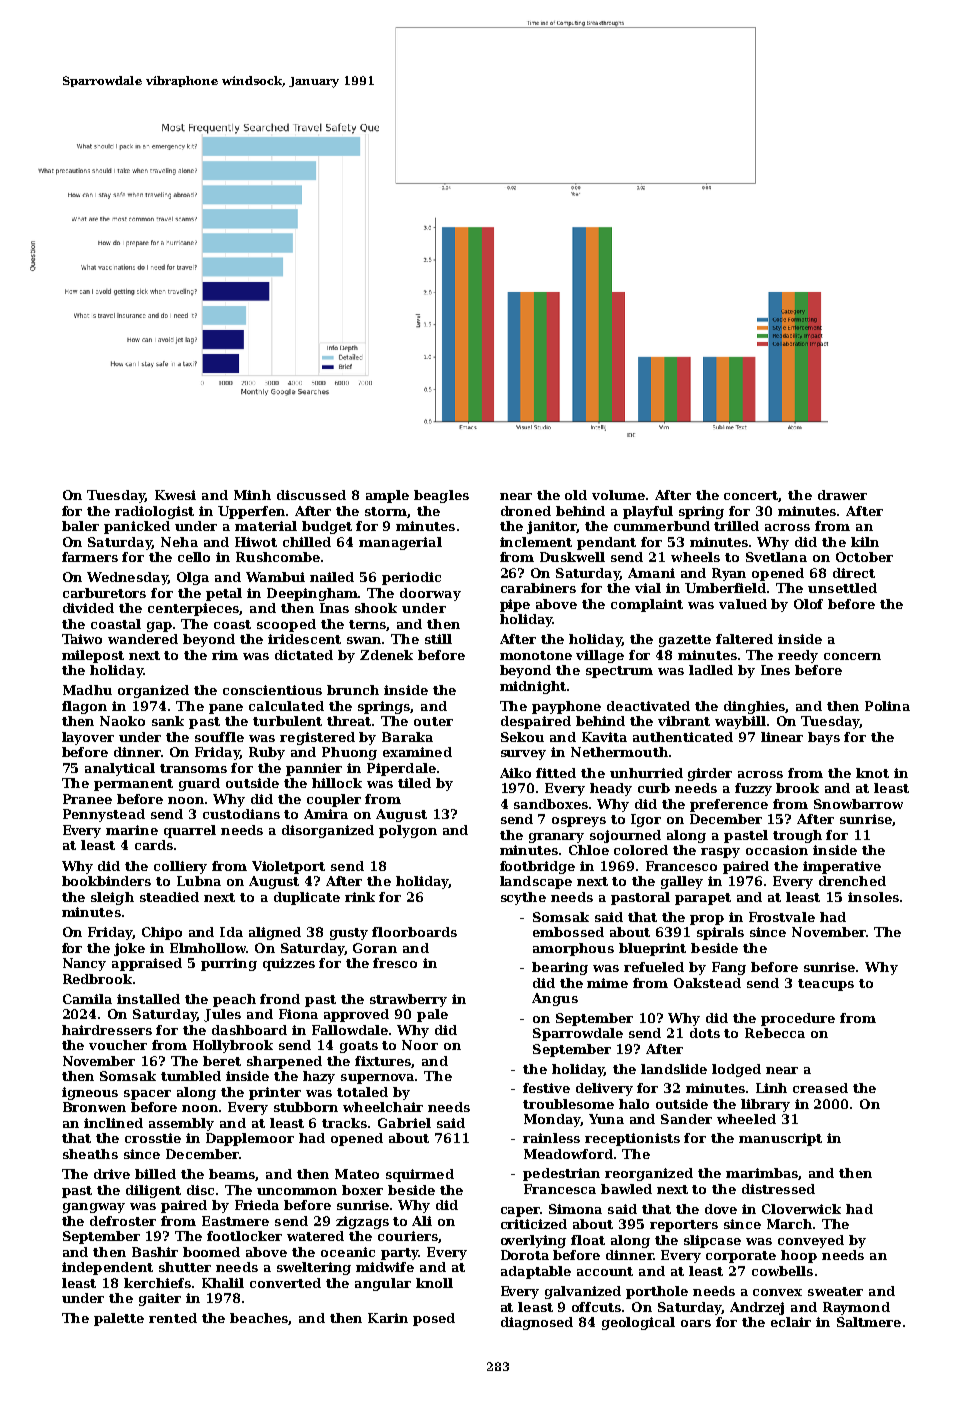 The width and height of the screenshot is (972, 1407). I want to click on Amani, so click(651, 573).
